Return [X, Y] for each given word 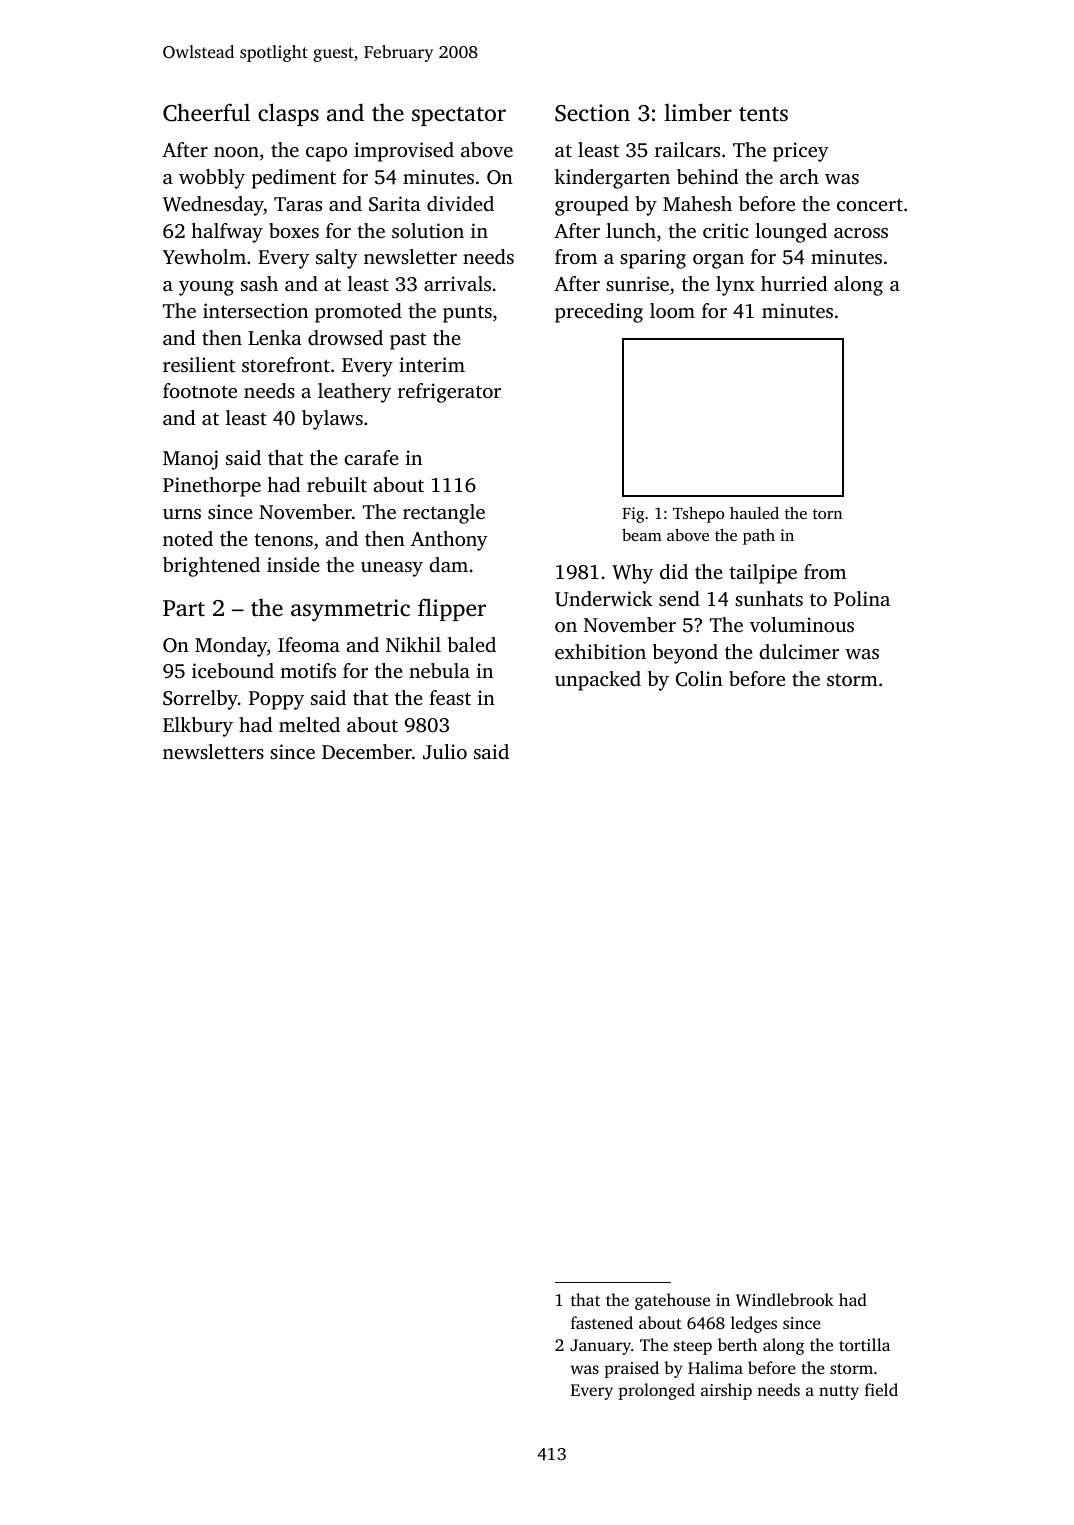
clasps [288, 114]
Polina [862, 598]
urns [182, 514]
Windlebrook [785, 1299]
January [600, 1347]
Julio [445, 752]
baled [472, 644]
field [881, 1389]
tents [763, 114]
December [367, 751]
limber [698, 112]
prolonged [656, 1391]
